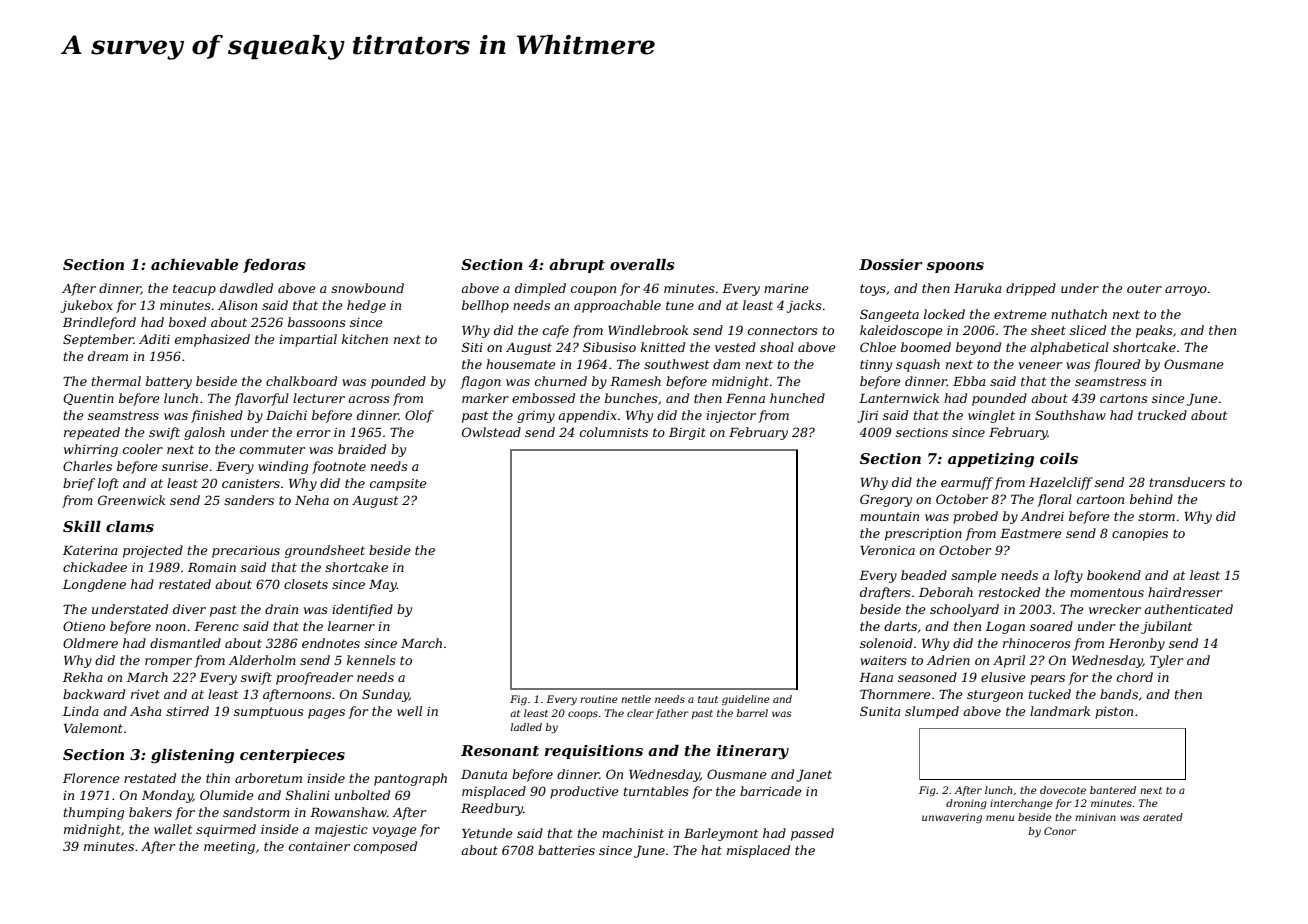 The width and height of the screenshot is (1308, 924). What do you see at coordinates (1140, 535) in the screenshot?
I see `canopies` at bounding box center [1140, 535].
